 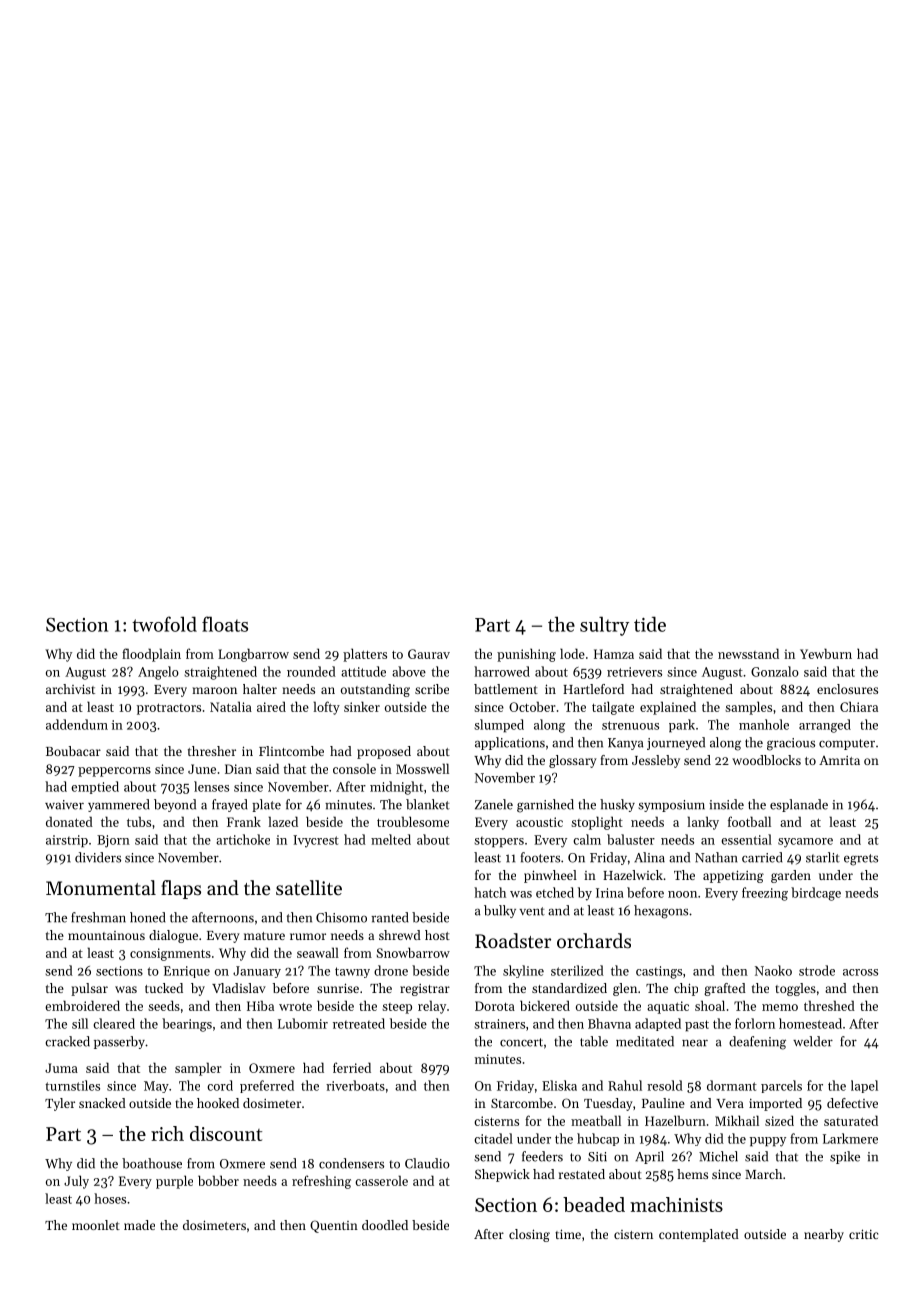 What do you see at coordinates (98, 857) in the screenshot?
I see `dividers` at bounding box center [98, 857].
